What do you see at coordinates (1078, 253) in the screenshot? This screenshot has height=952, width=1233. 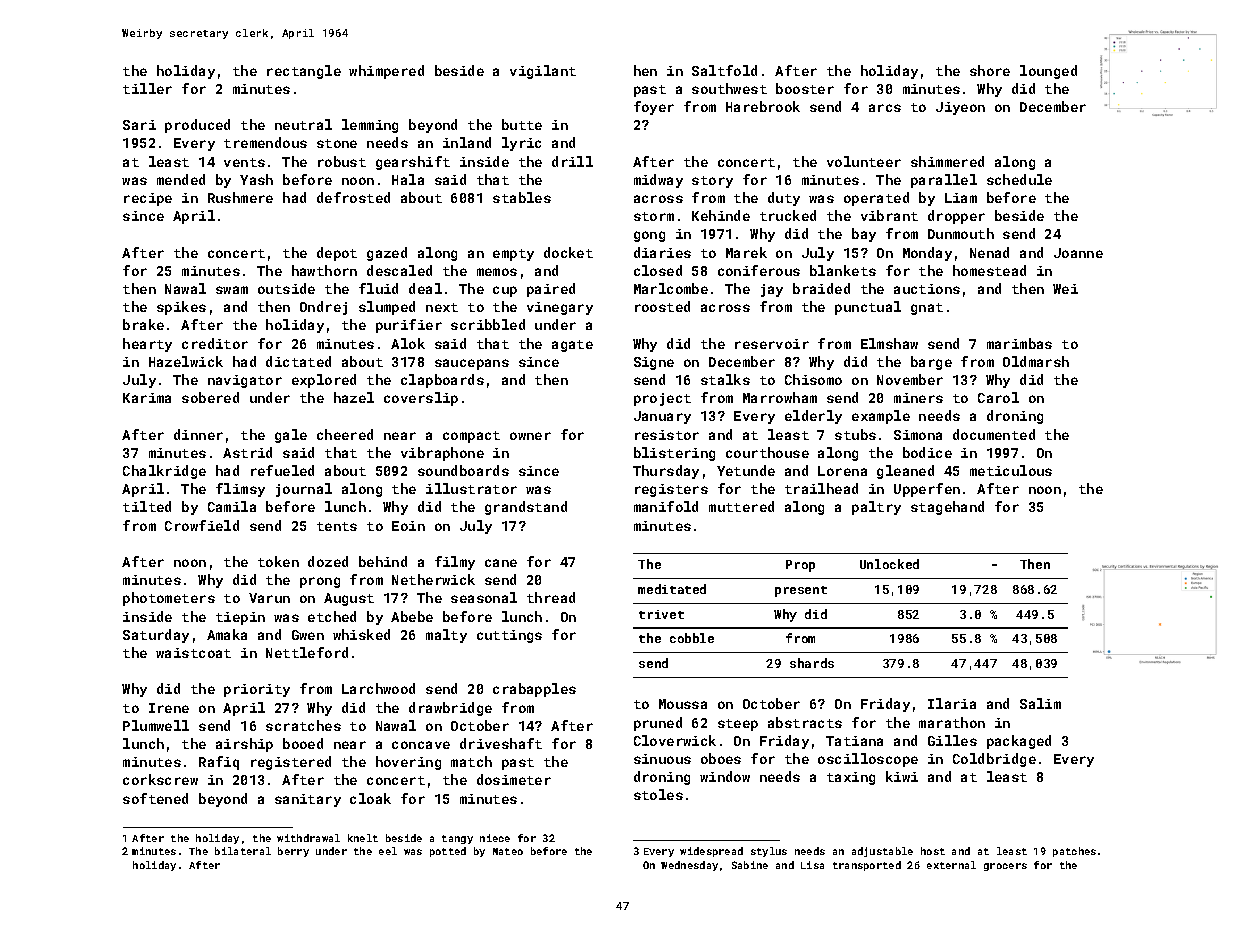 I see `Joanne` at bounding box center [1078, 253].
